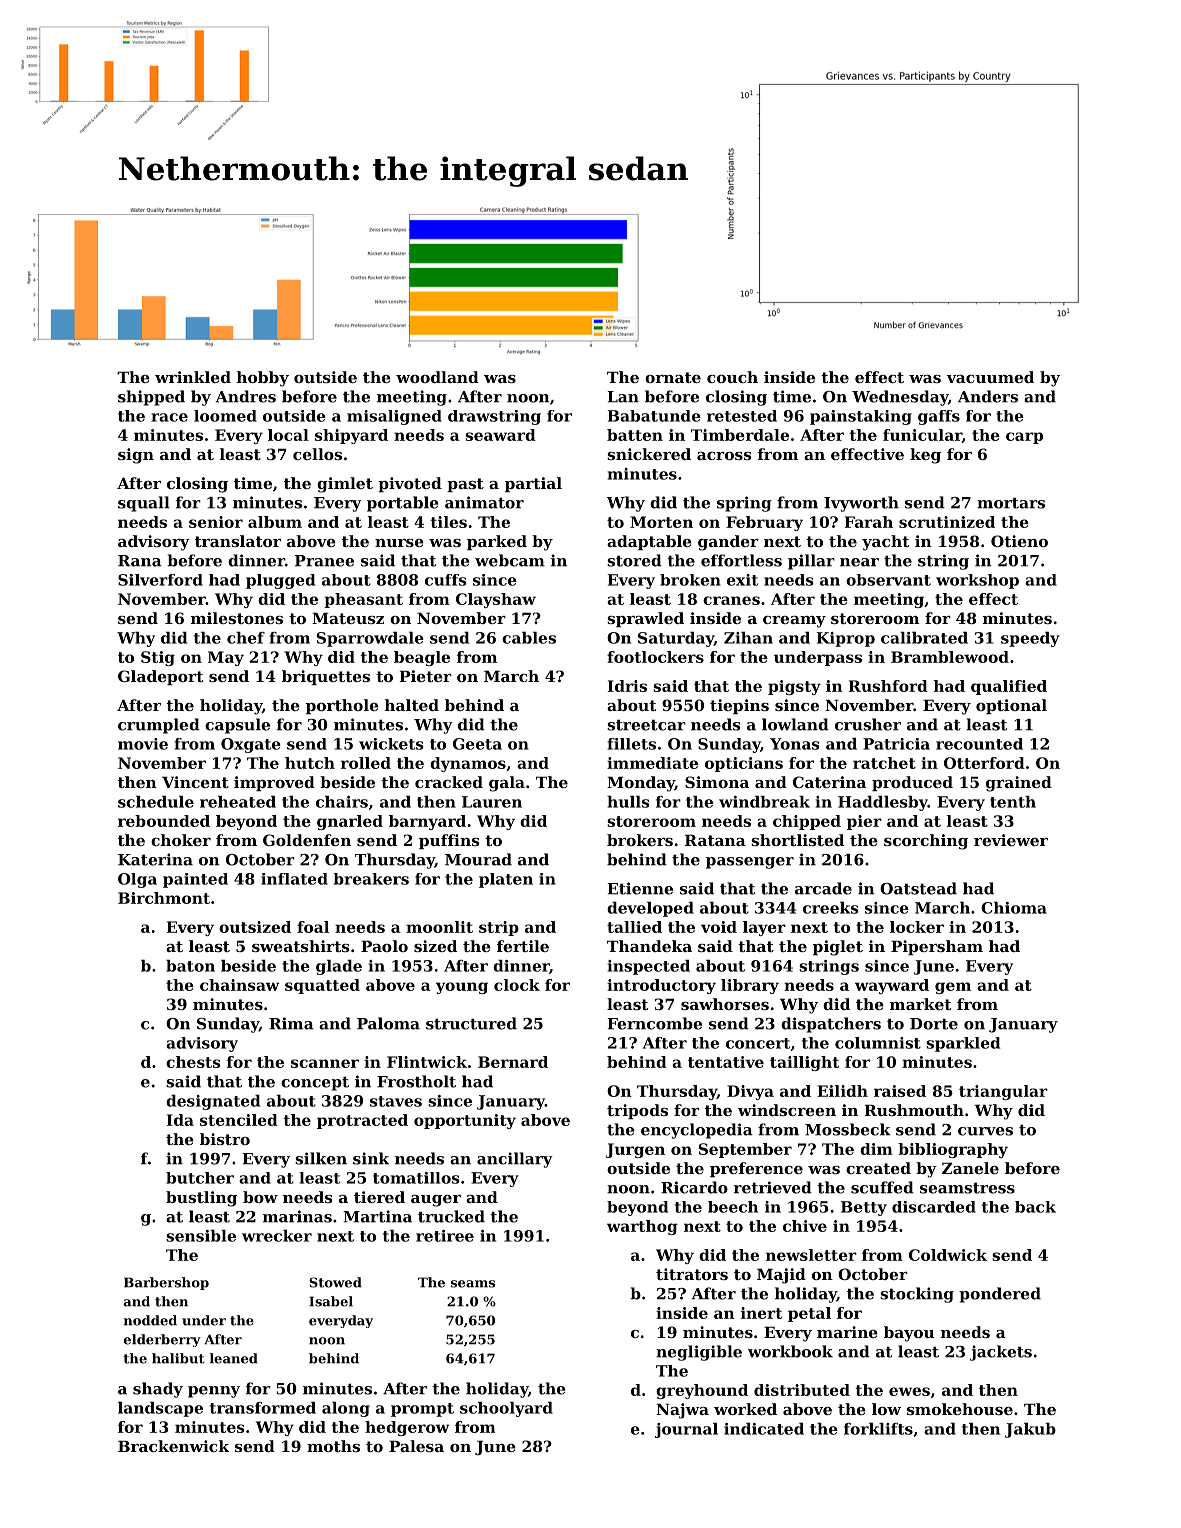 This image has height=1528, width=1181. What do you see at coordinates (732, 377) in the image?
I see `couch` at bounding box center [732, 377].
